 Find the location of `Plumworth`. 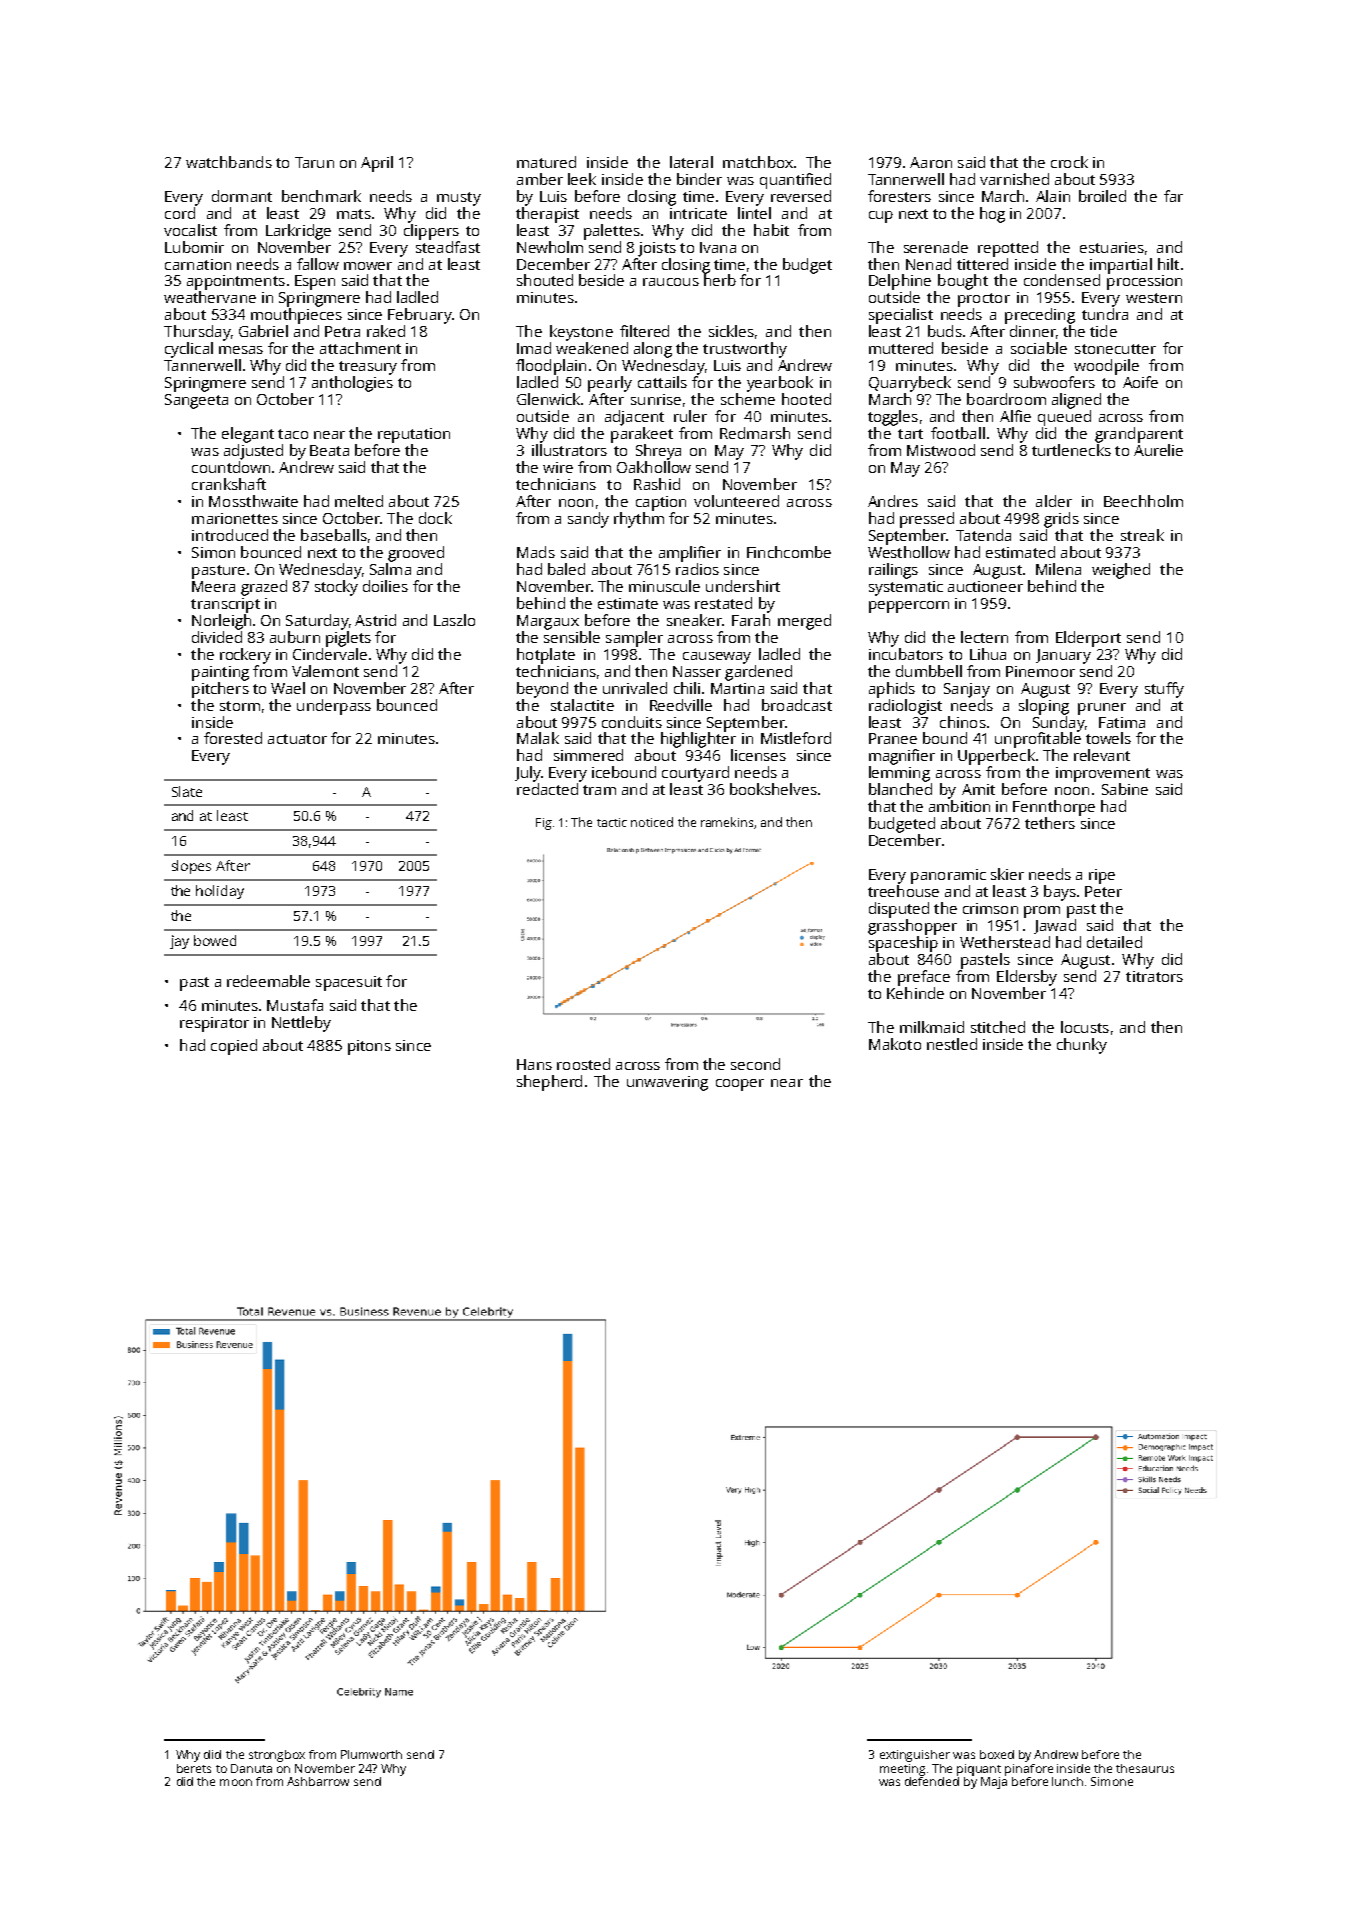

Plumworth is located at coordinates (371, 1754).
